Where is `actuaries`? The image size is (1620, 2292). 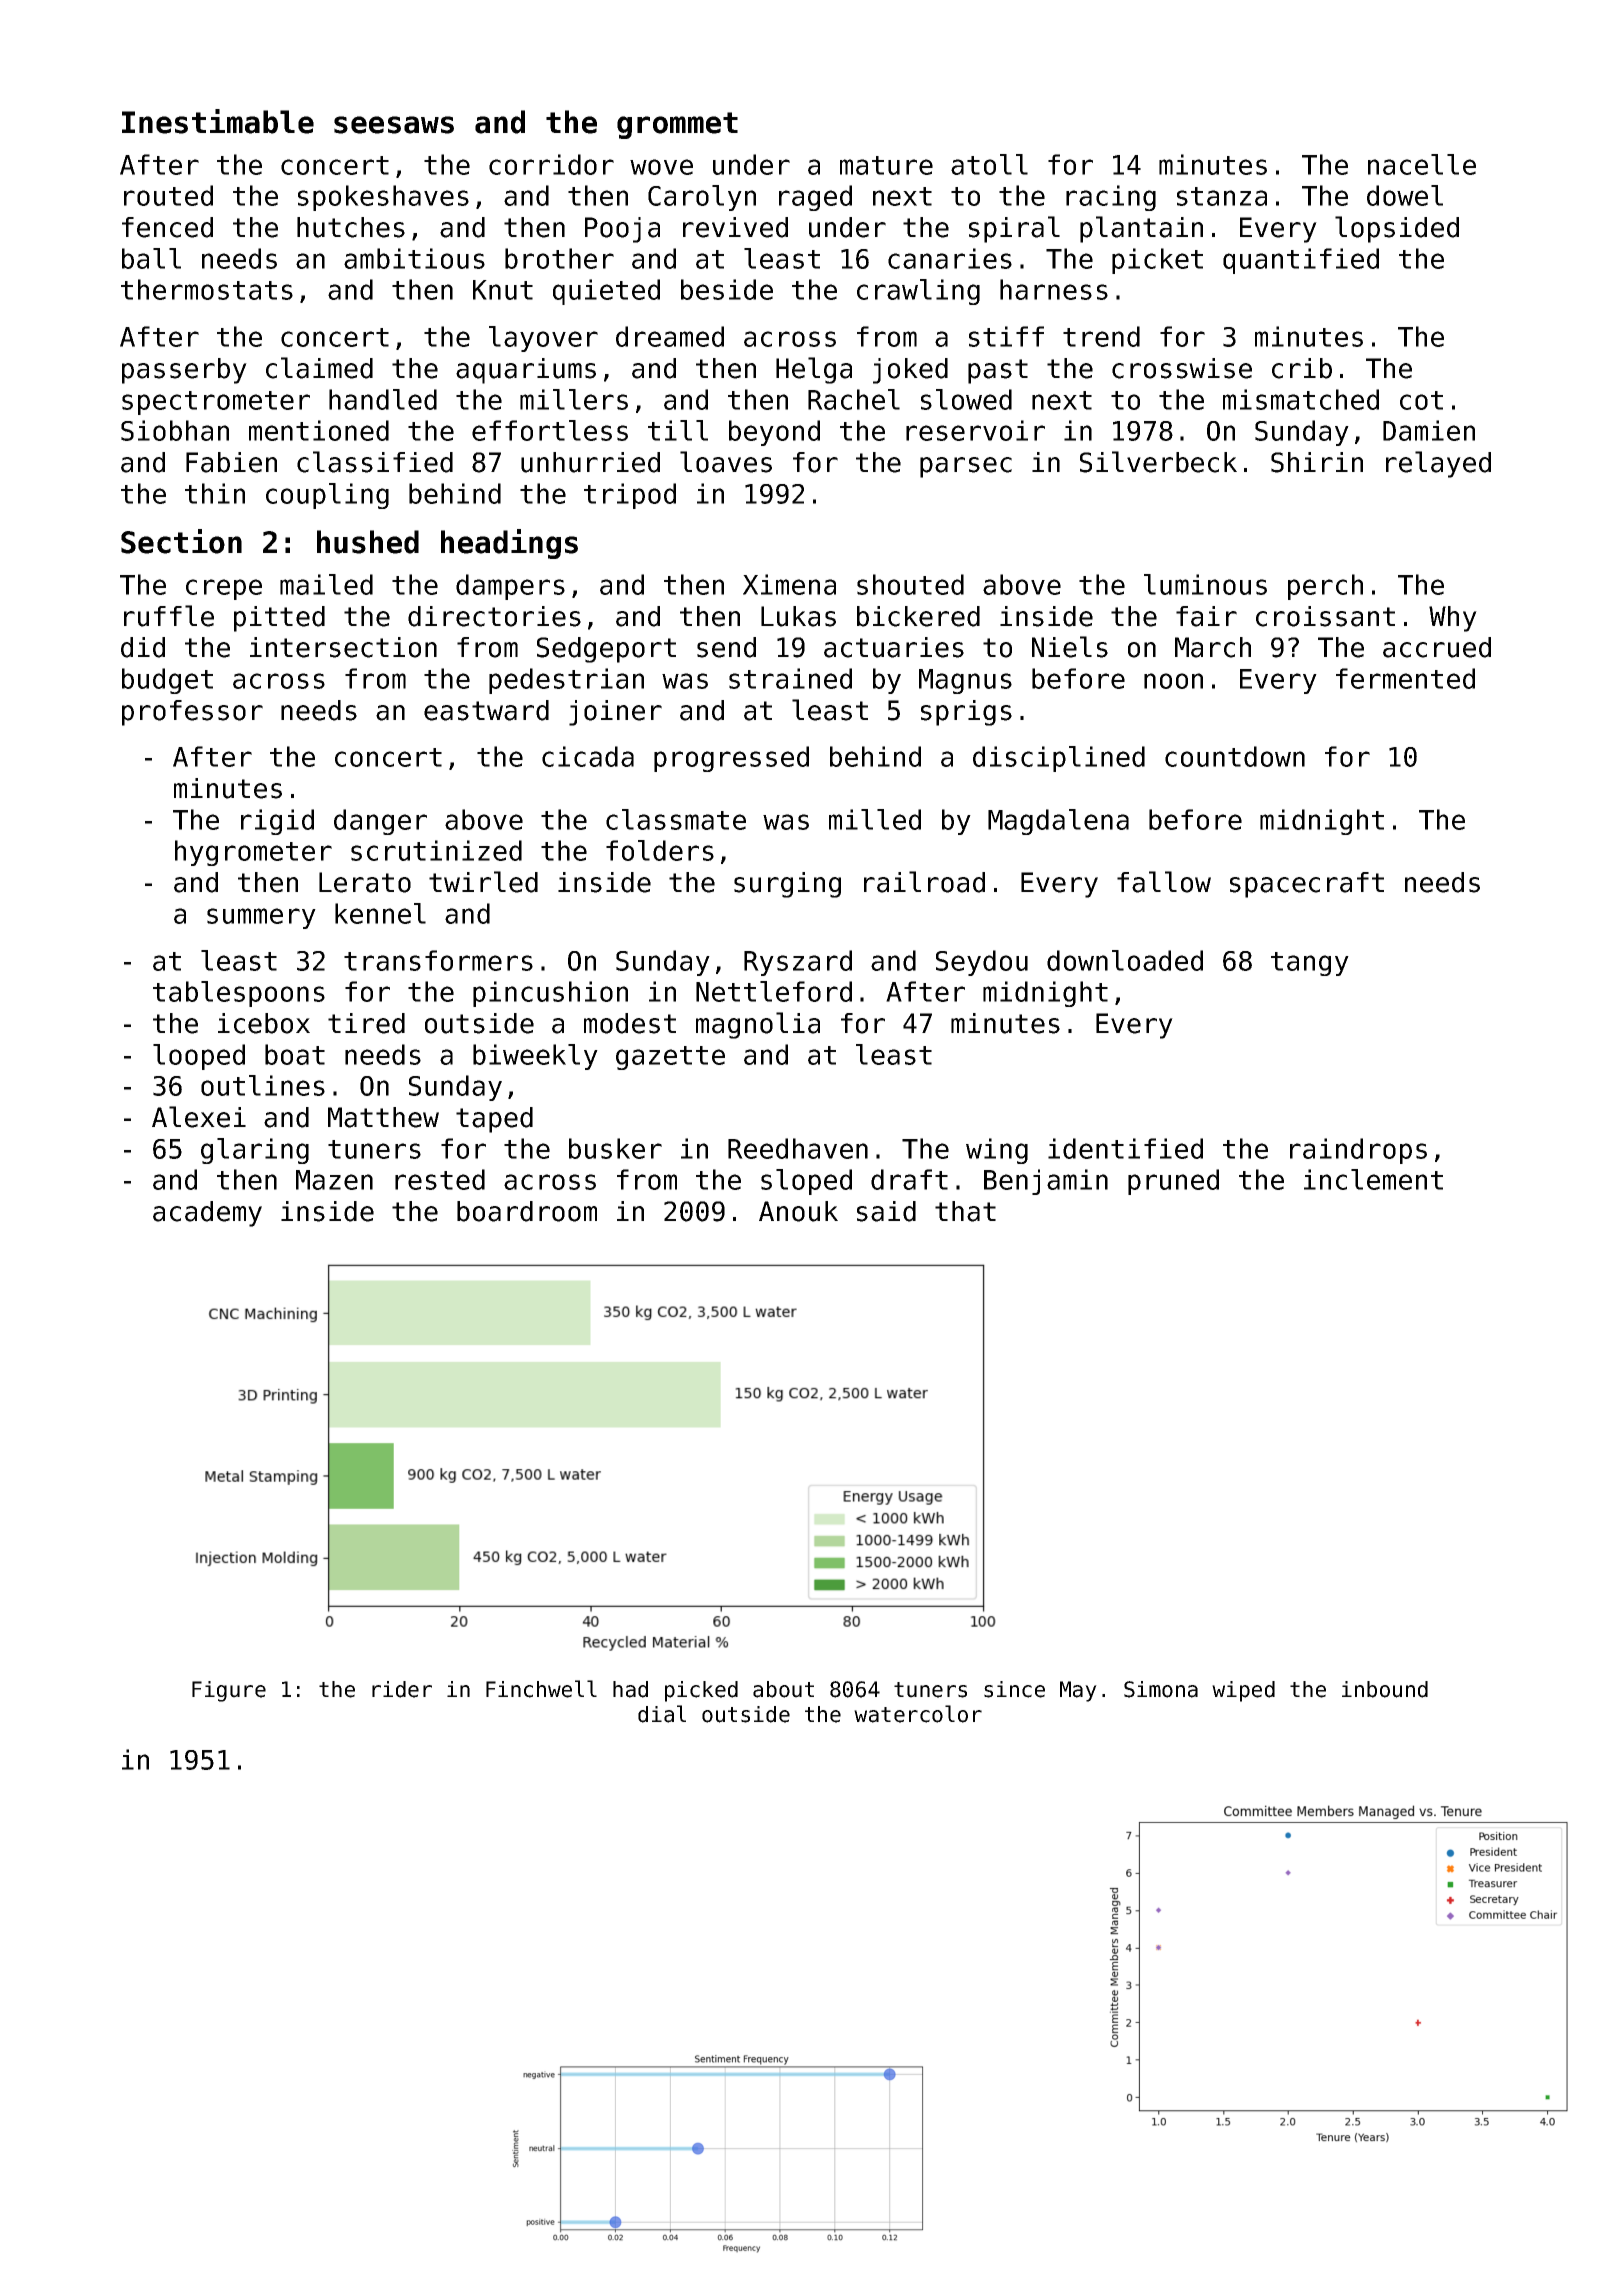
actuaries is located at coordinates (894, 647).
